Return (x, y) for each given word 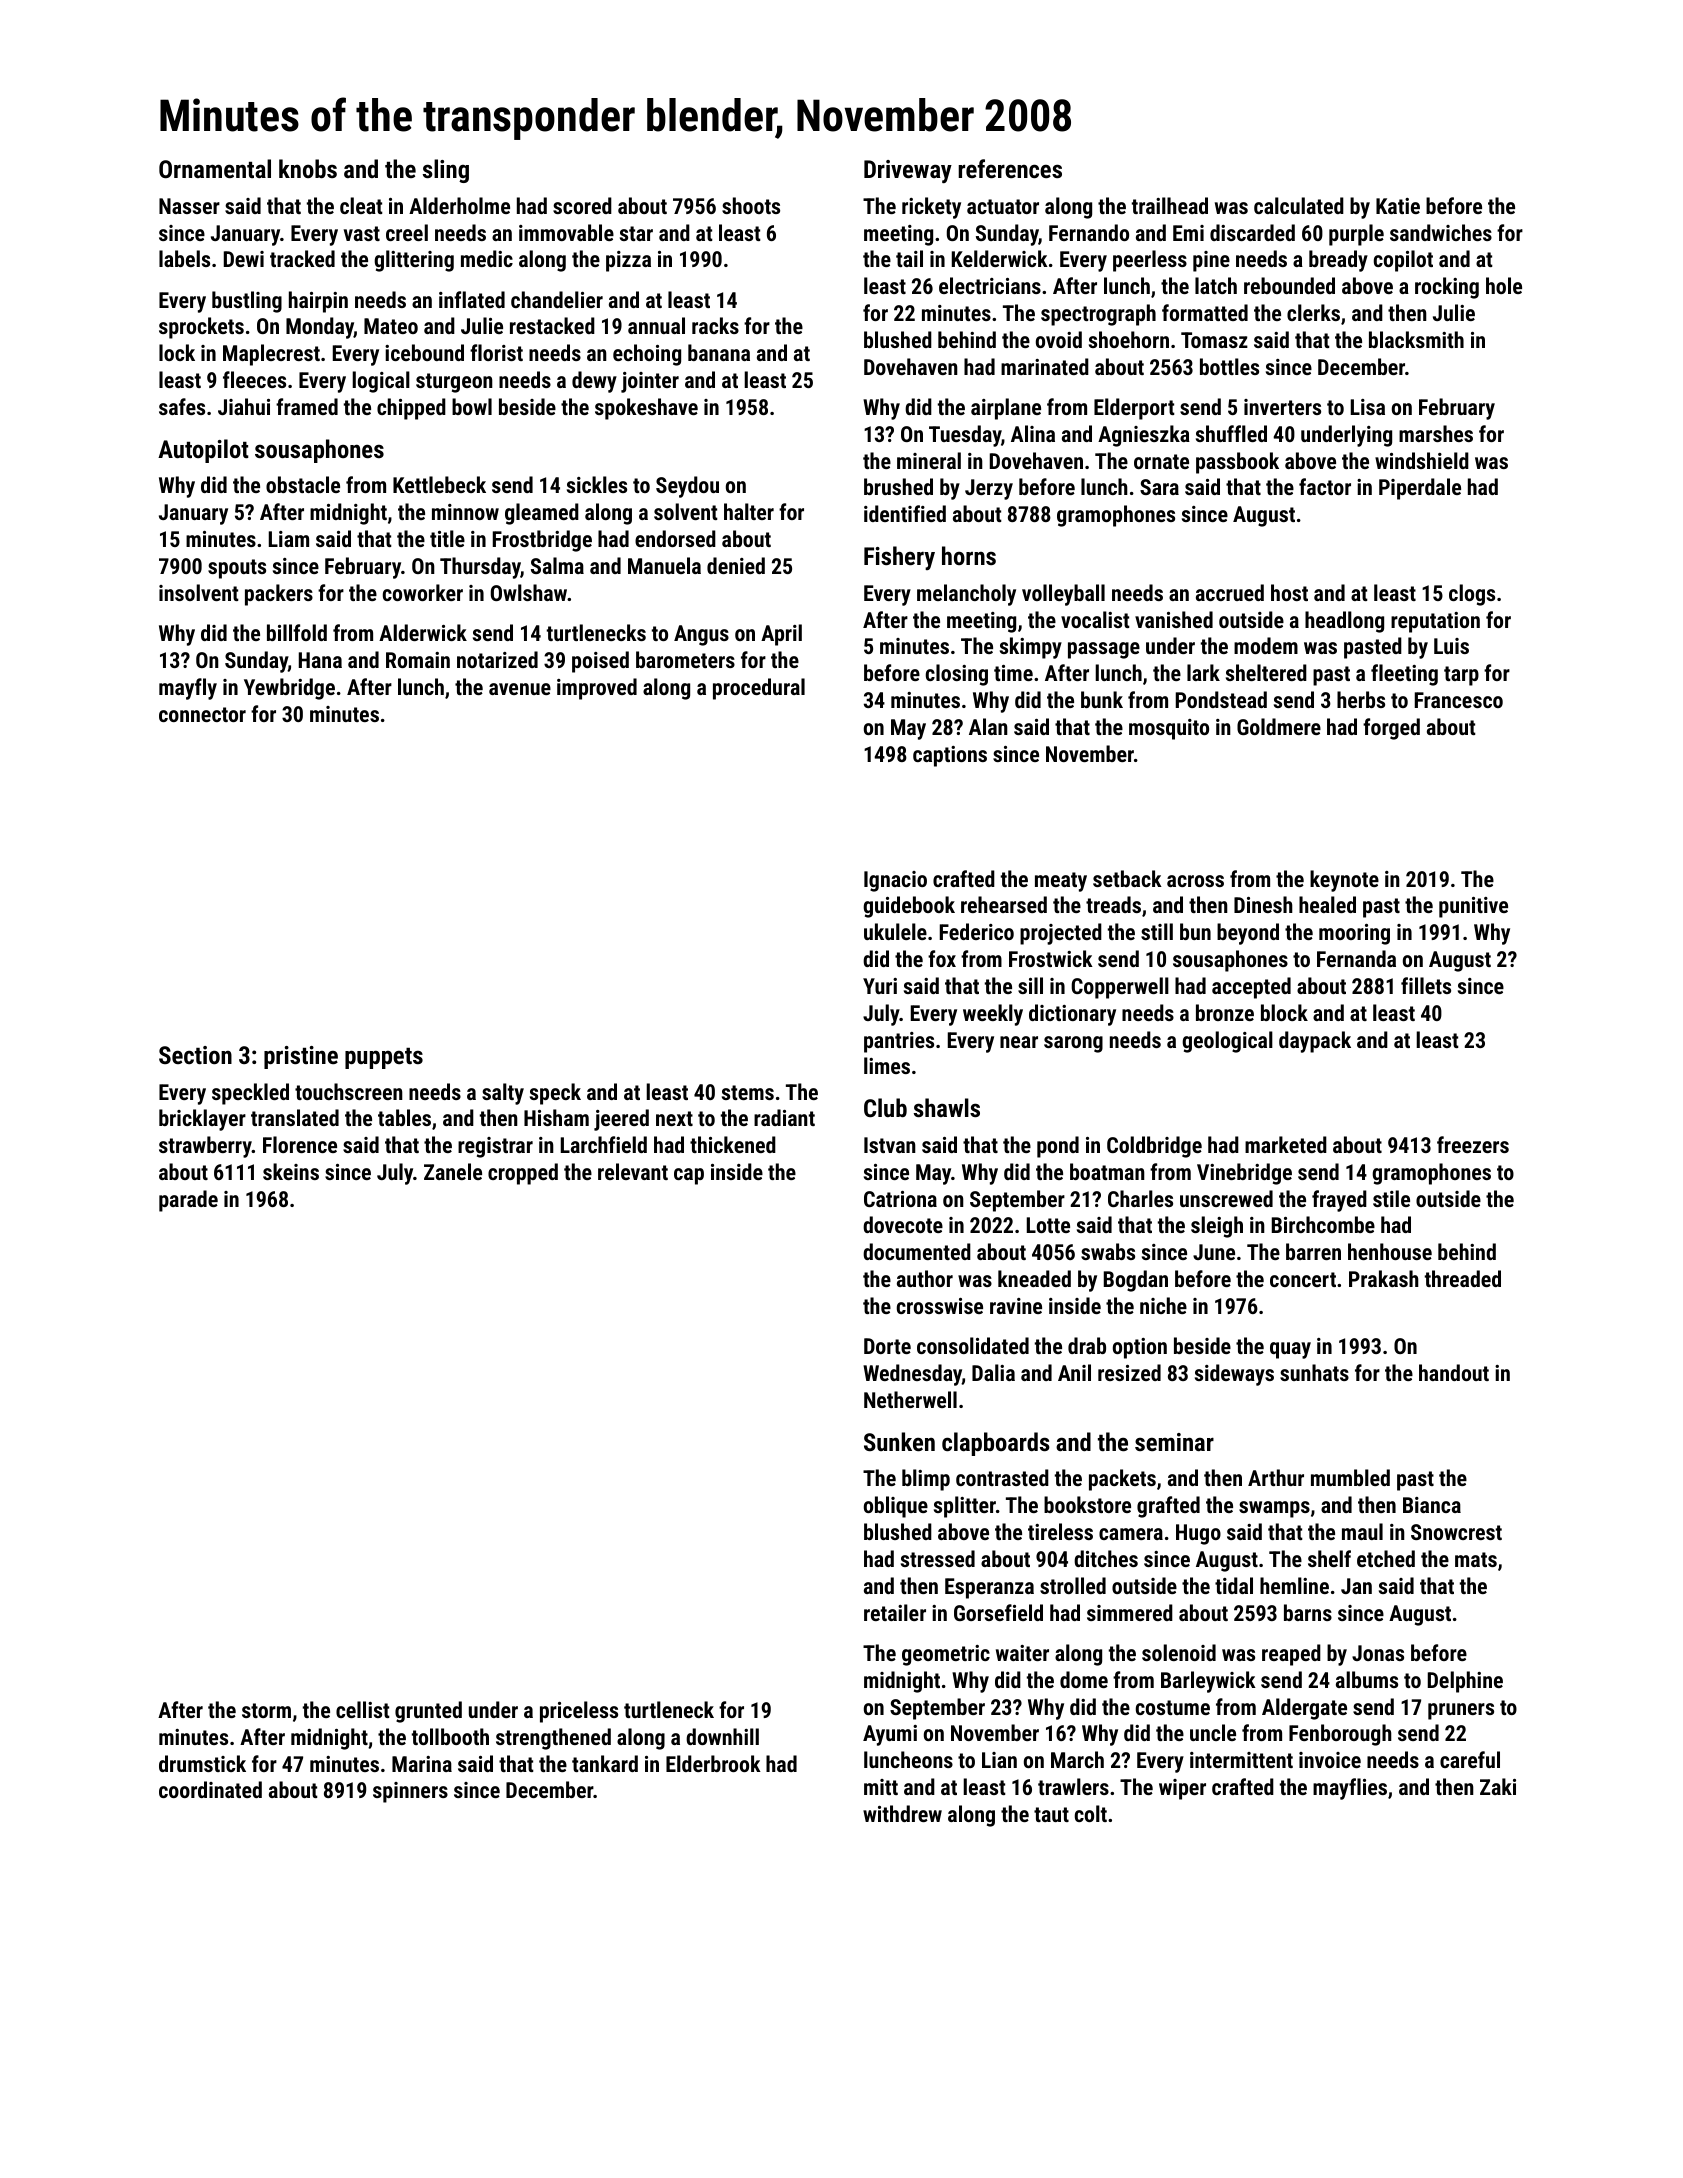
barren (1313, 1251)
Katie (1398, 206)
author (925, 1278)
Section (195, 1055)
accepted (1251, 988)
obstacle (303, 484)
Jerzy (989, 489)
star (636, 233)
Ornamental (215, 168)
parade (188, 1201)
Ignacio (895, 881)
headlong (1344, 622)
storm (266, 1710)
